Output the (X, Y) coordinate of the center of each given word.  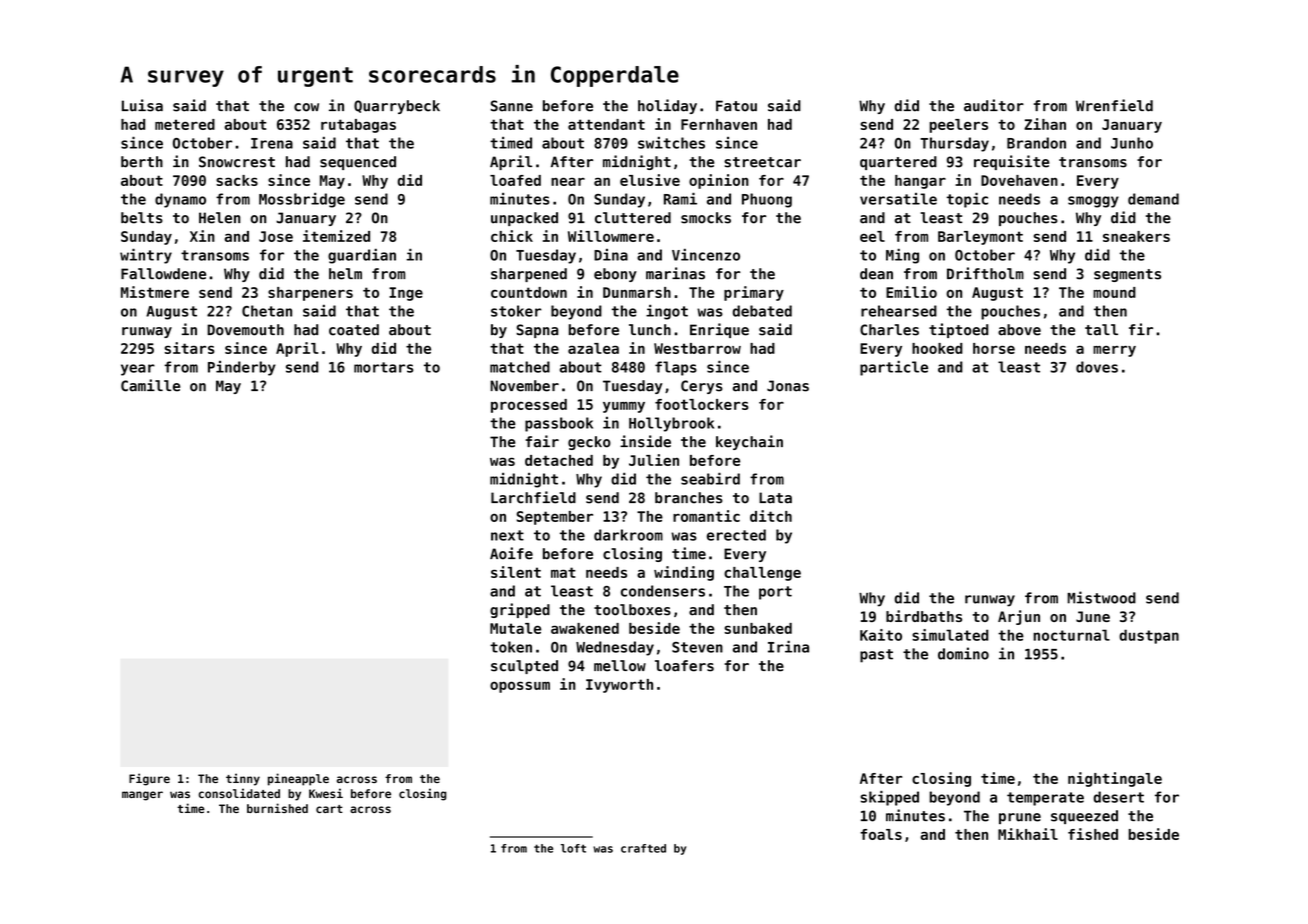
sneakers (1136, 236)
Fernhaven (719, 124)
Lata (775, 498)
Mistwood (1101, 597)
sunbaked (758, 628)
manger (142, 796)
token (511, 647)
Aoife (511, 553)
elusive (650, 180)
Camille (150, 385)
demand (1153, 199)
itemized (336, 236)
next (507, 535)
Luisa (142, 105)
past (876, 656)
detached (559, 460)
